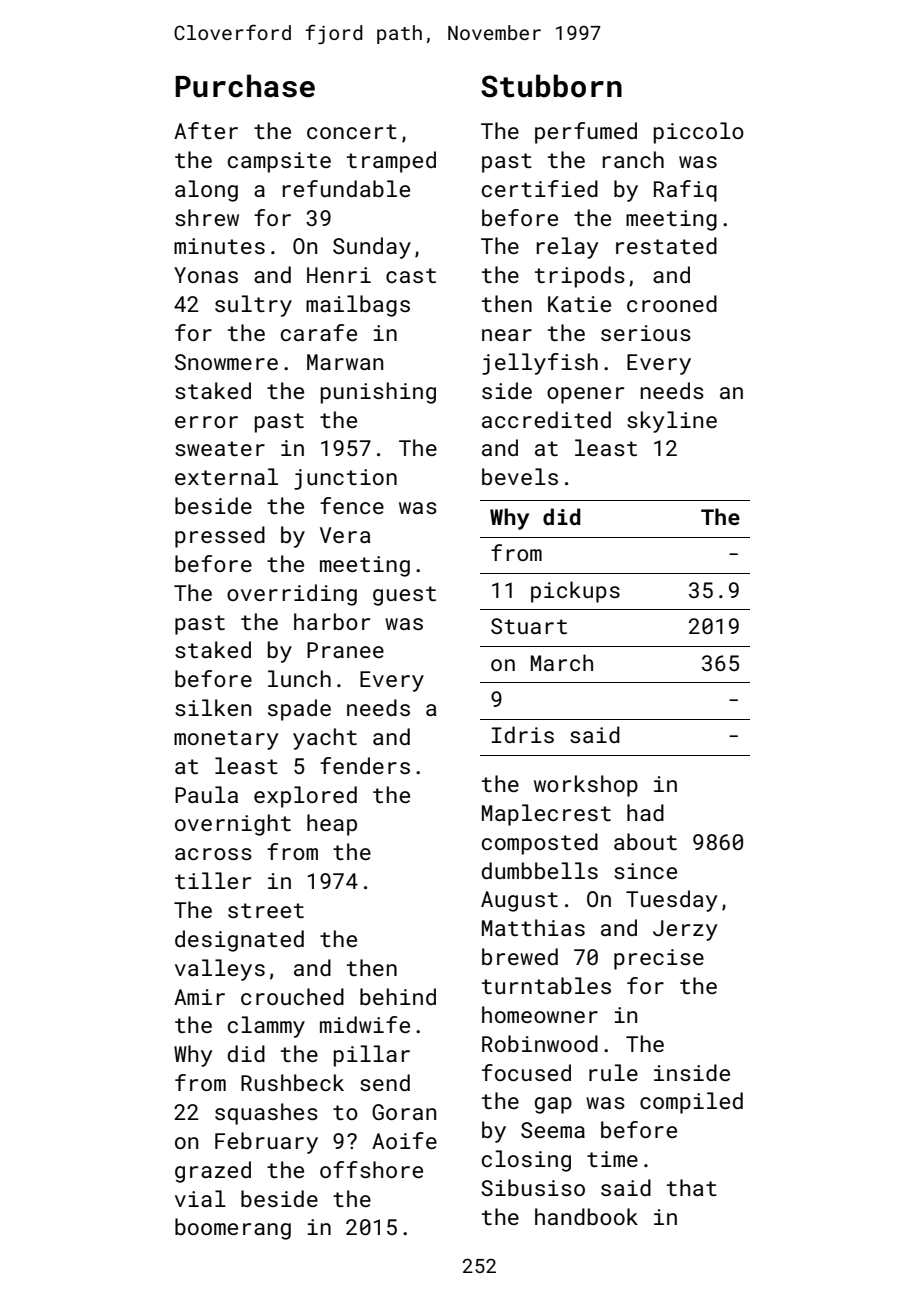 The image size is (924, 1311). I want to click on boomerang, so click(233, 1229).
